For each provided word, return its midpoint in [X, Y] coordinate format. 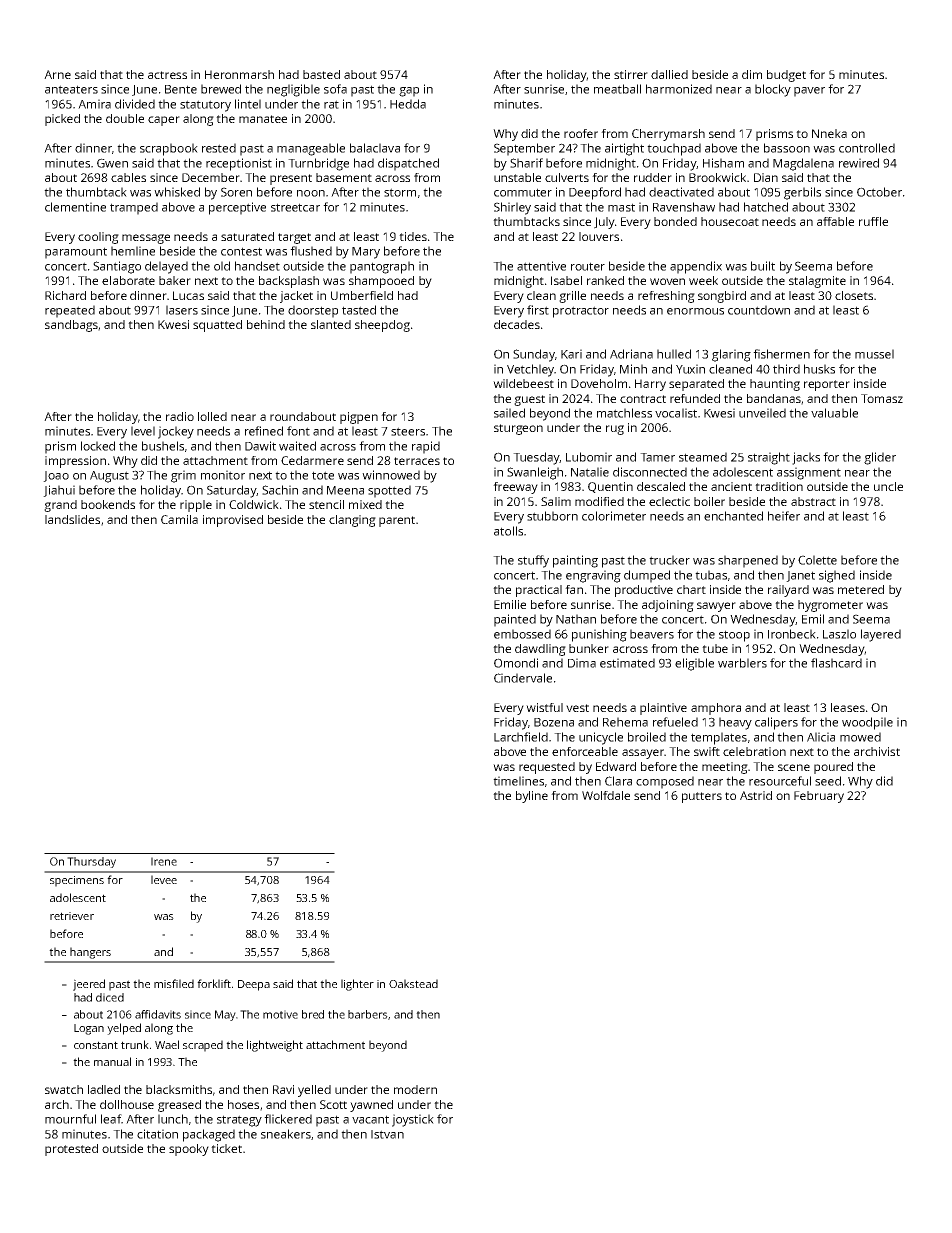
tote [323, 475]
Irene [164, 861]
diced [110, 997]
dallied [669, 74]
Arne [57, 74]
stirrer [631, 74]
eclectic [669, 501]
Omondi [516, 663]
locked [98, 446]
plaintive [663, 709]
